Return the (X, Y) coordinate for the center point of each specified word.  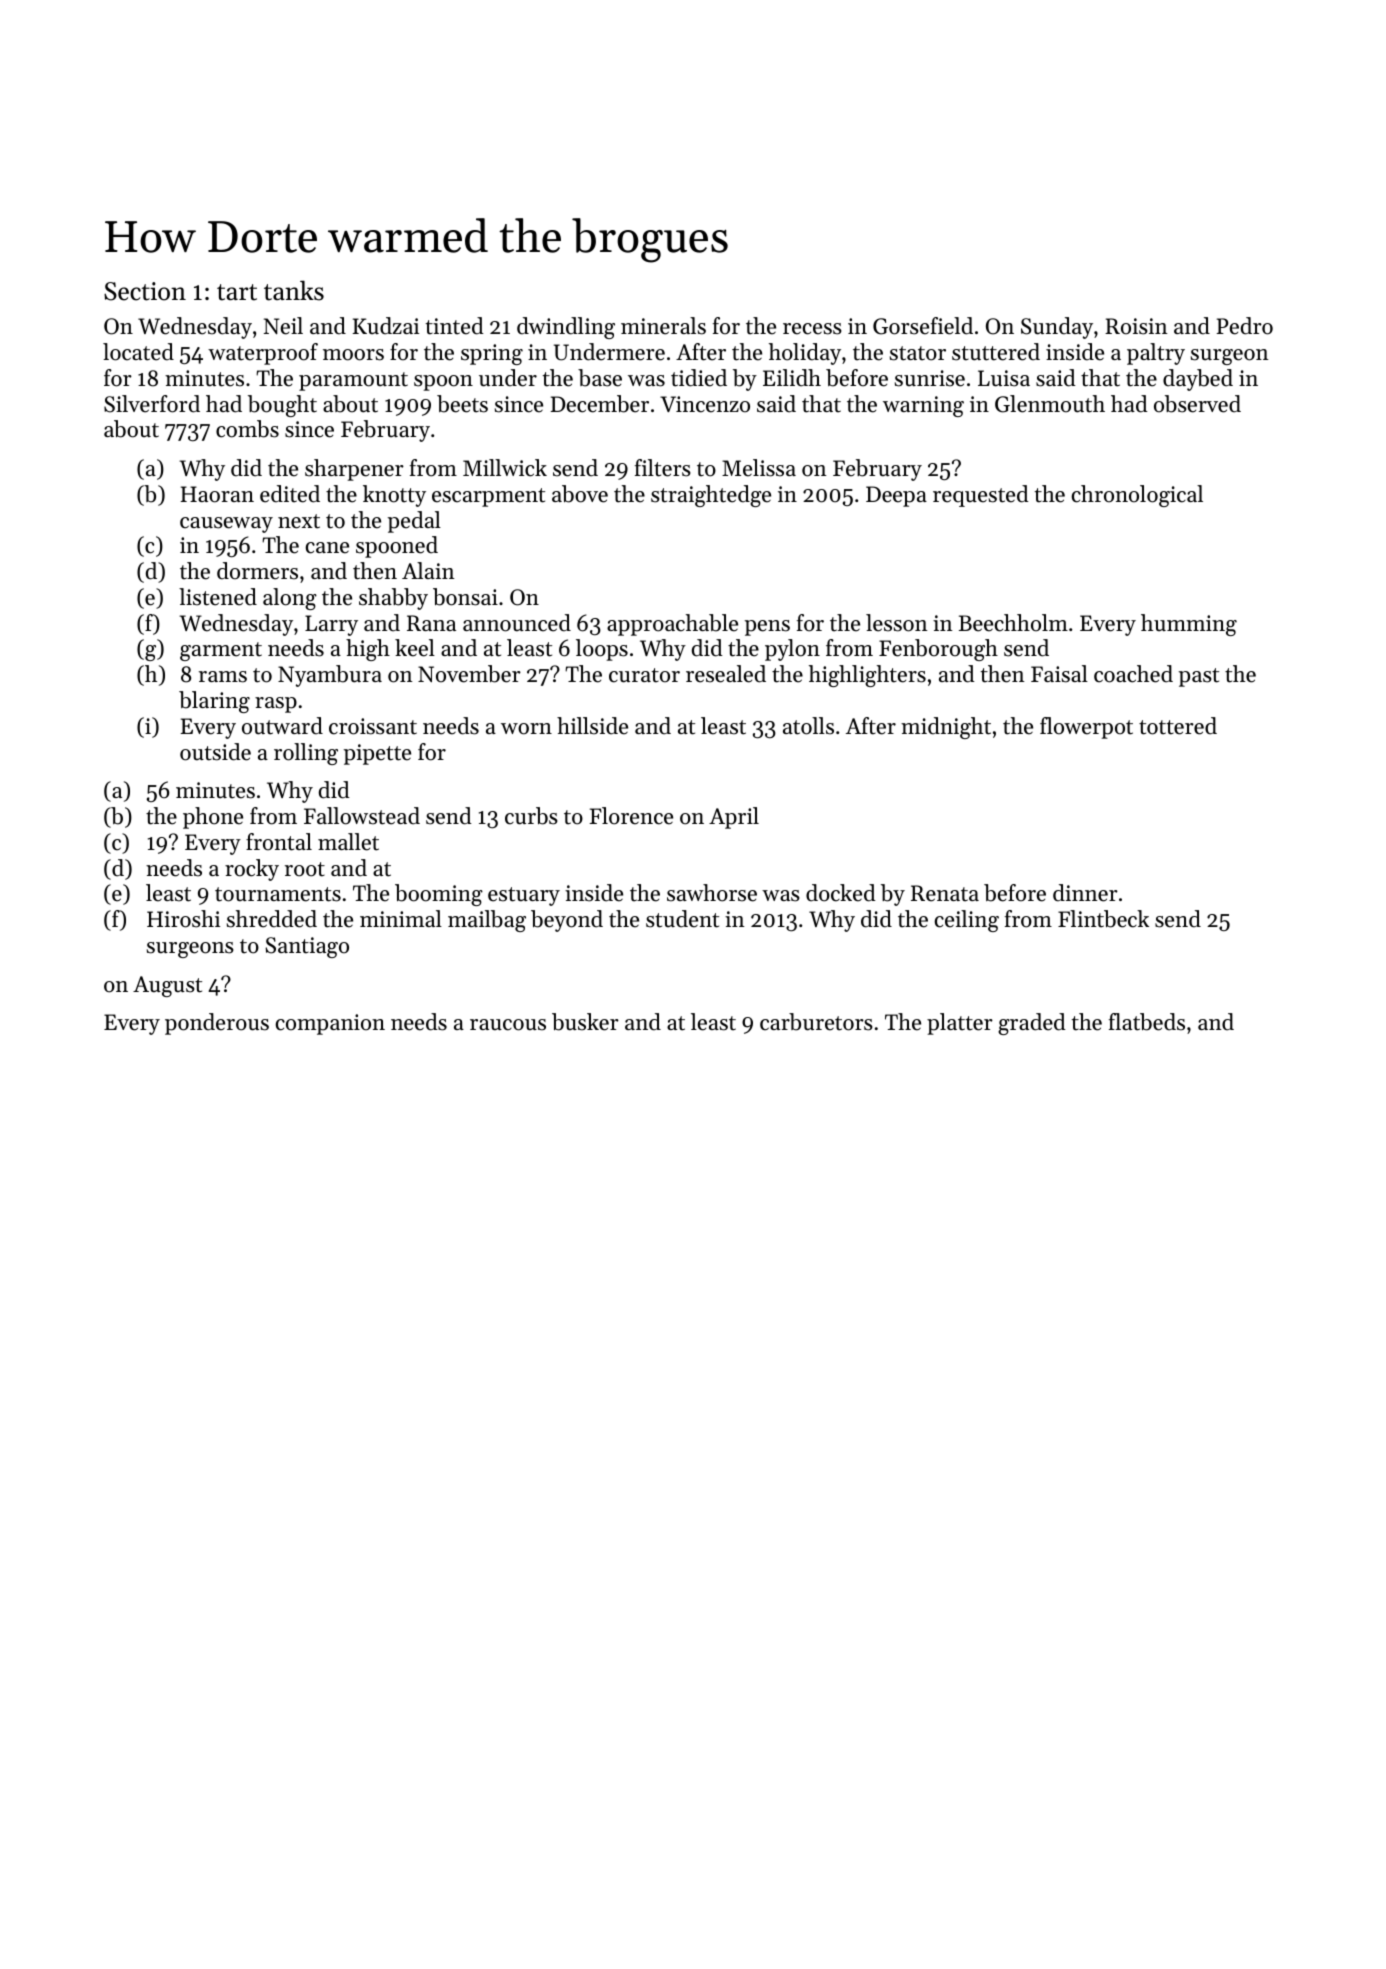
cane (327, 548)
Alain (428, 570)
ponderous (217, 1024)
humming (1189, 625)
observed (1197, 404)
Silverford (152, 404)
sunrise (930, 378)
